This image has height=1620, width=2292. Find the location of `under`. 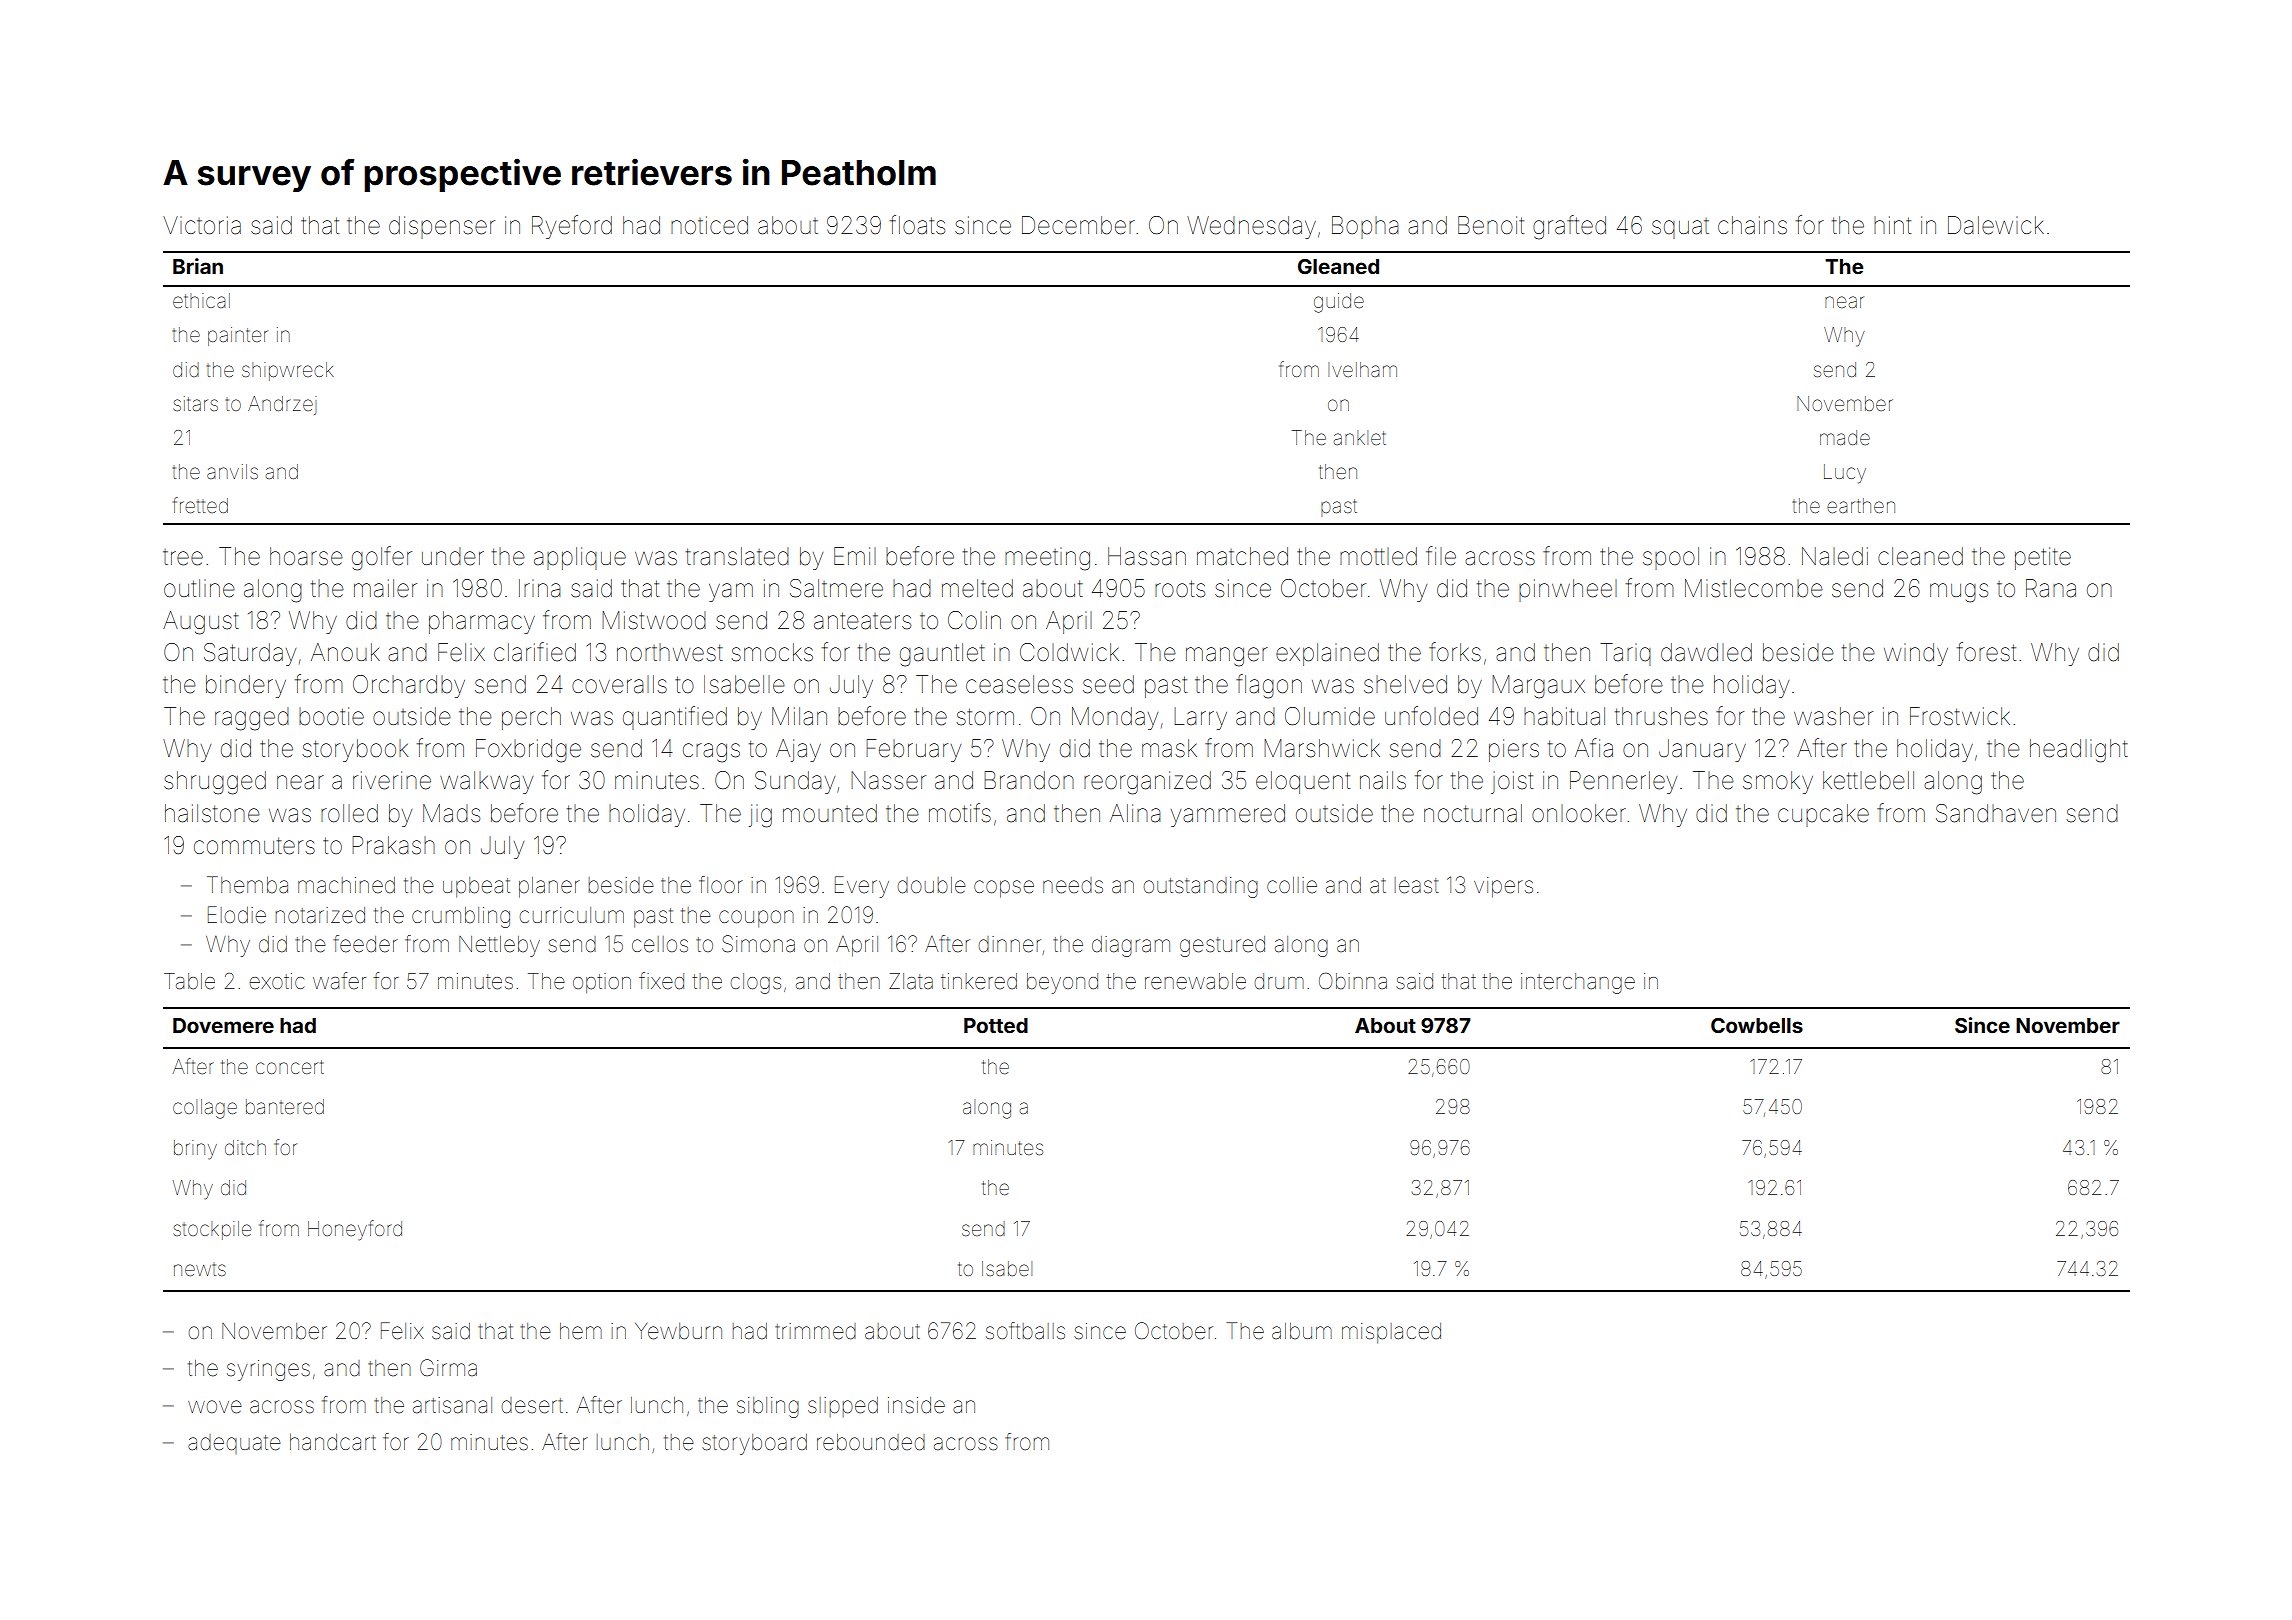

under is located at coordinates (453, 556).
